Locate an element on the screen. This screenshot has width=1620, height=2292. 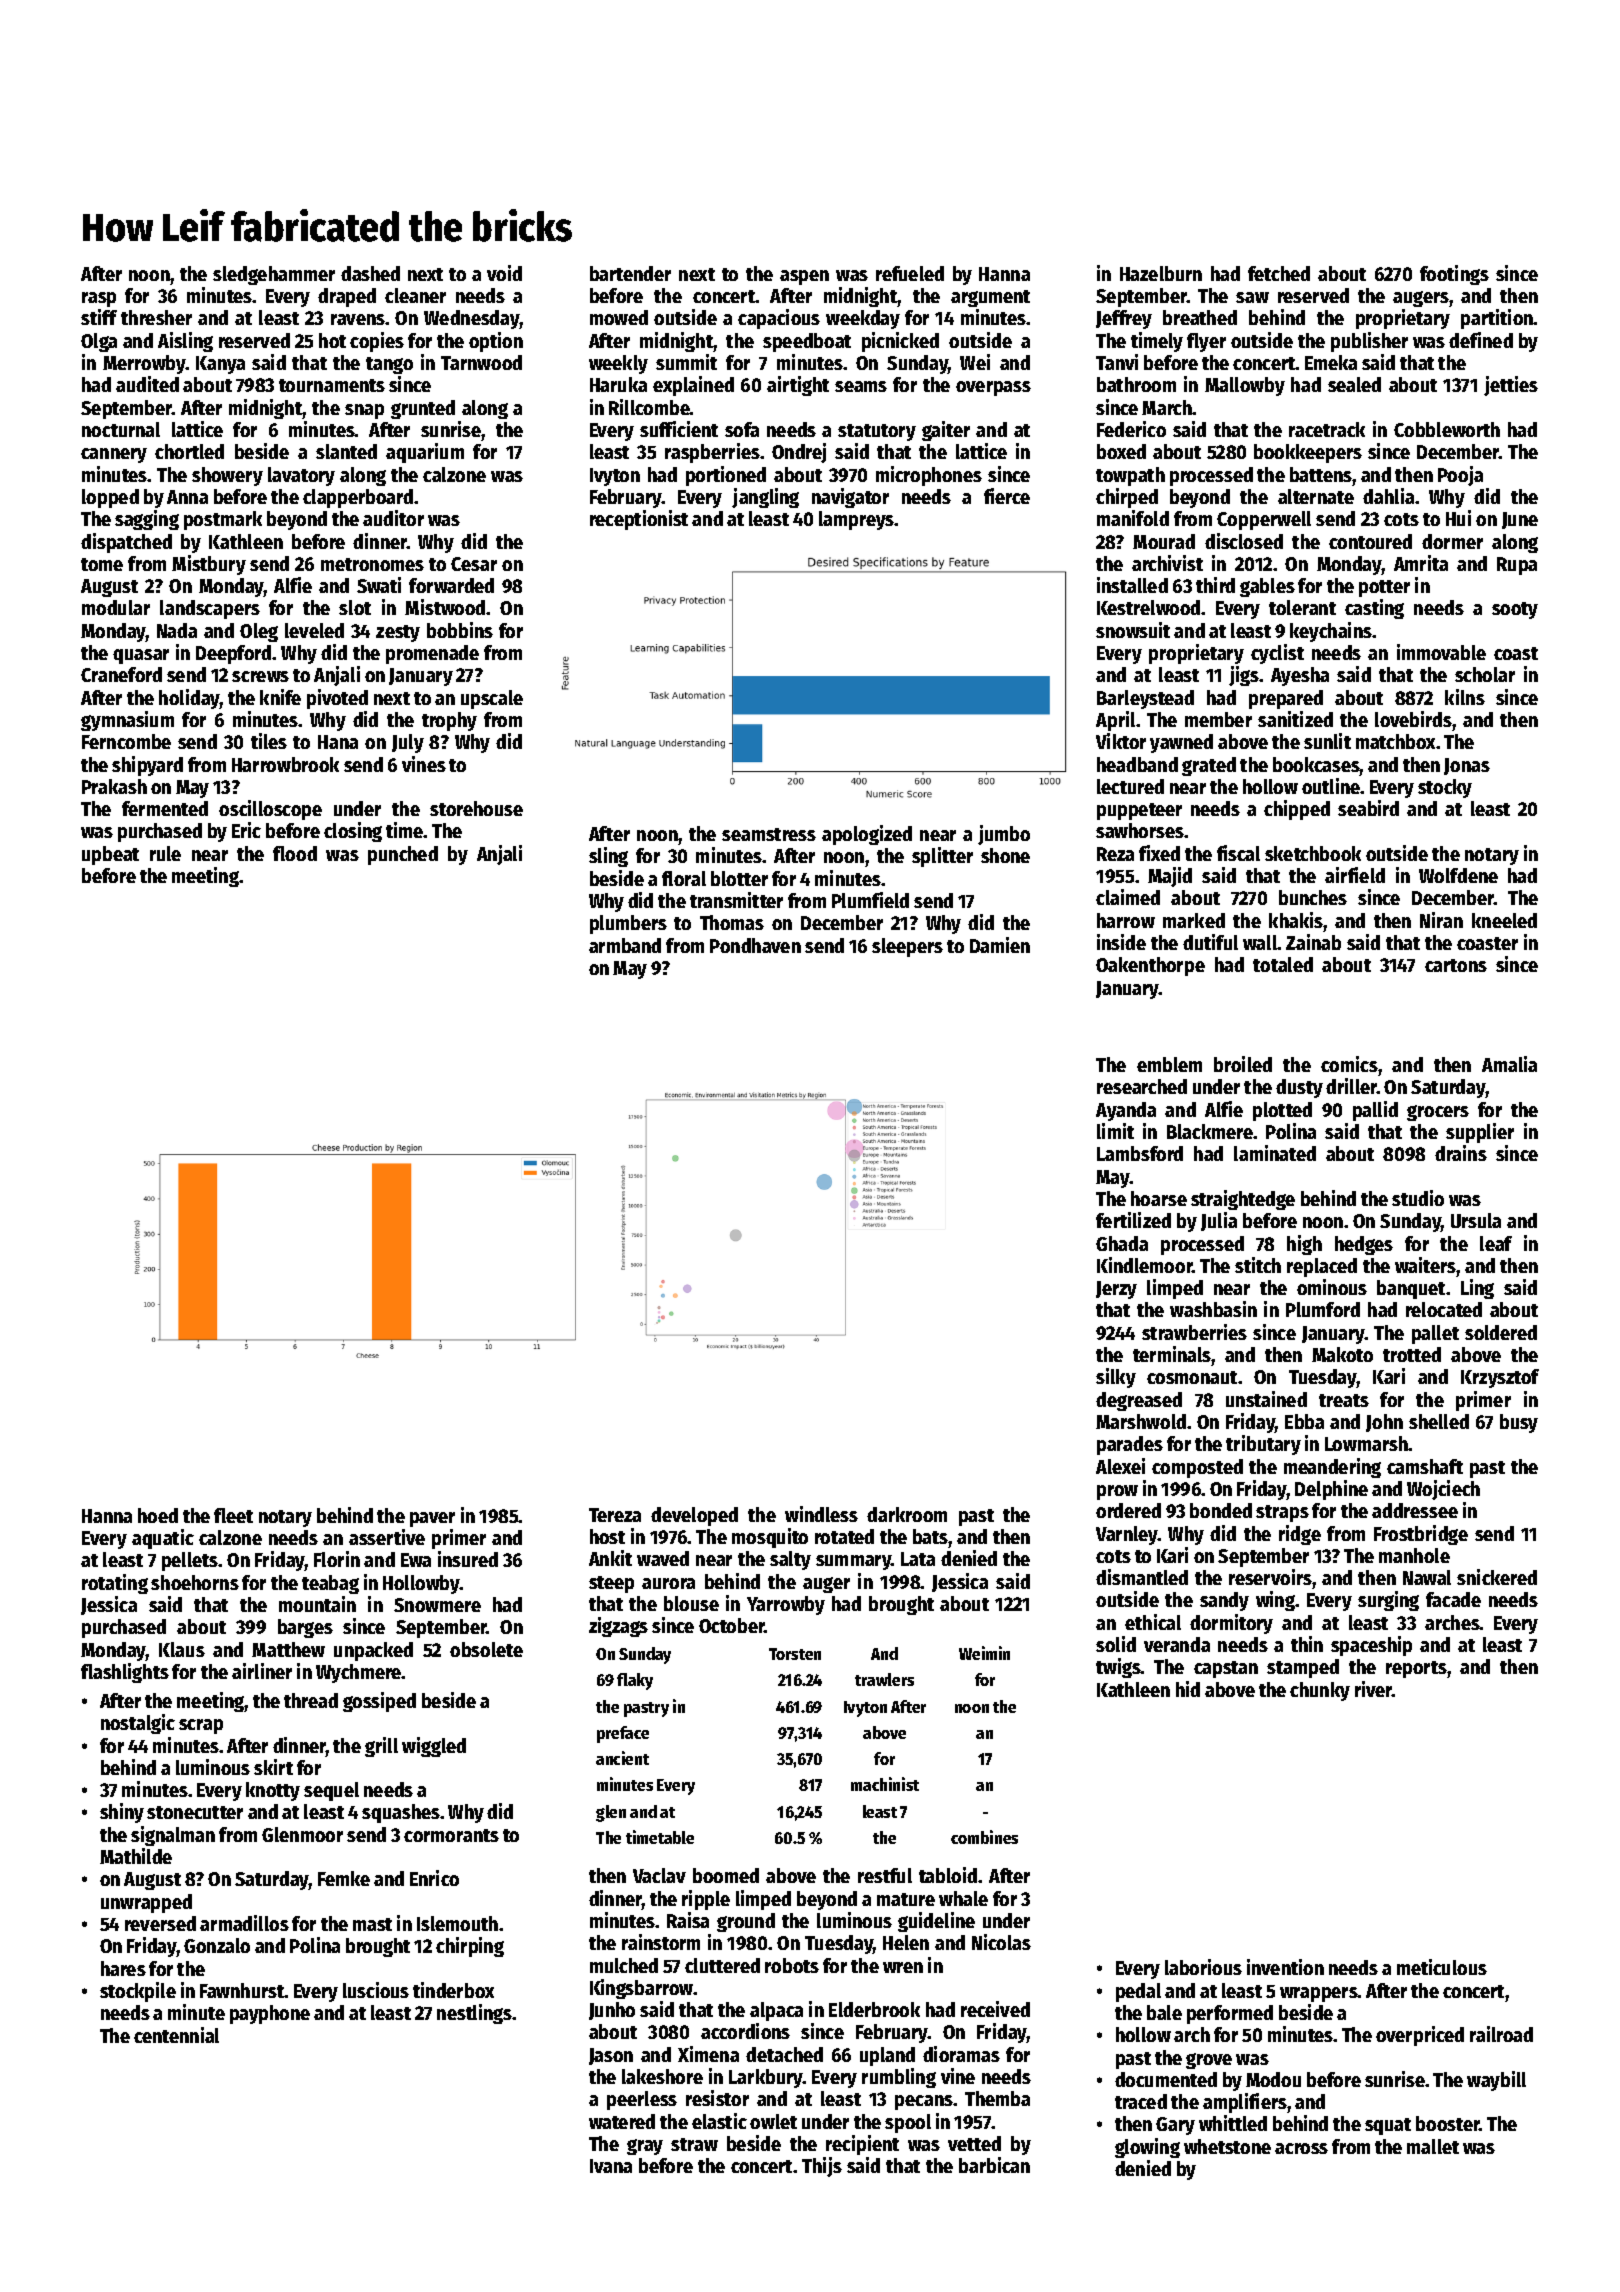
slanted is located at coordinates (346, 451).
